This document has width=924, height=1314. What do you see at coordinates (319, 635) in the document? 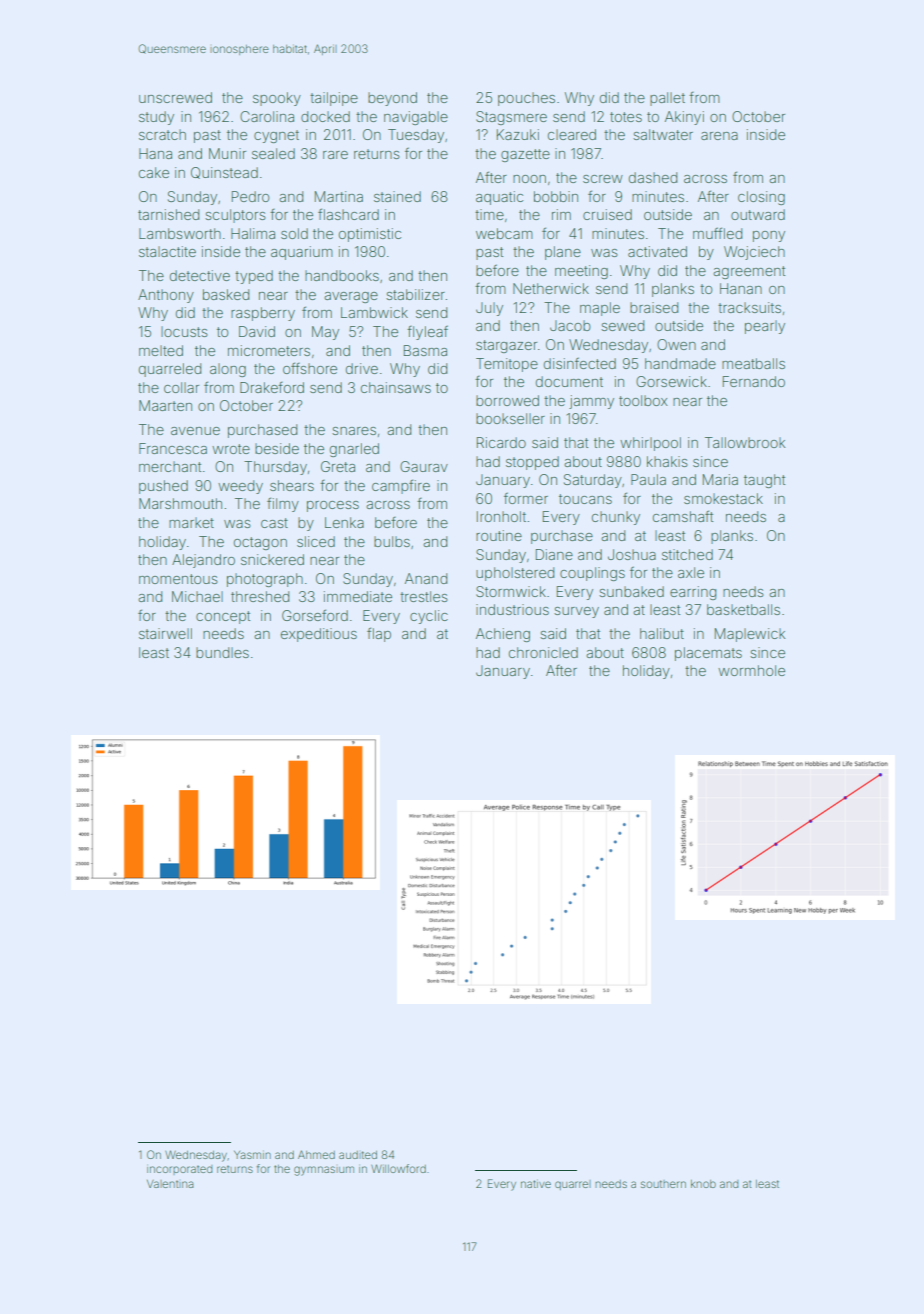
I see `expeditious` at bounding box center [319, 635].
